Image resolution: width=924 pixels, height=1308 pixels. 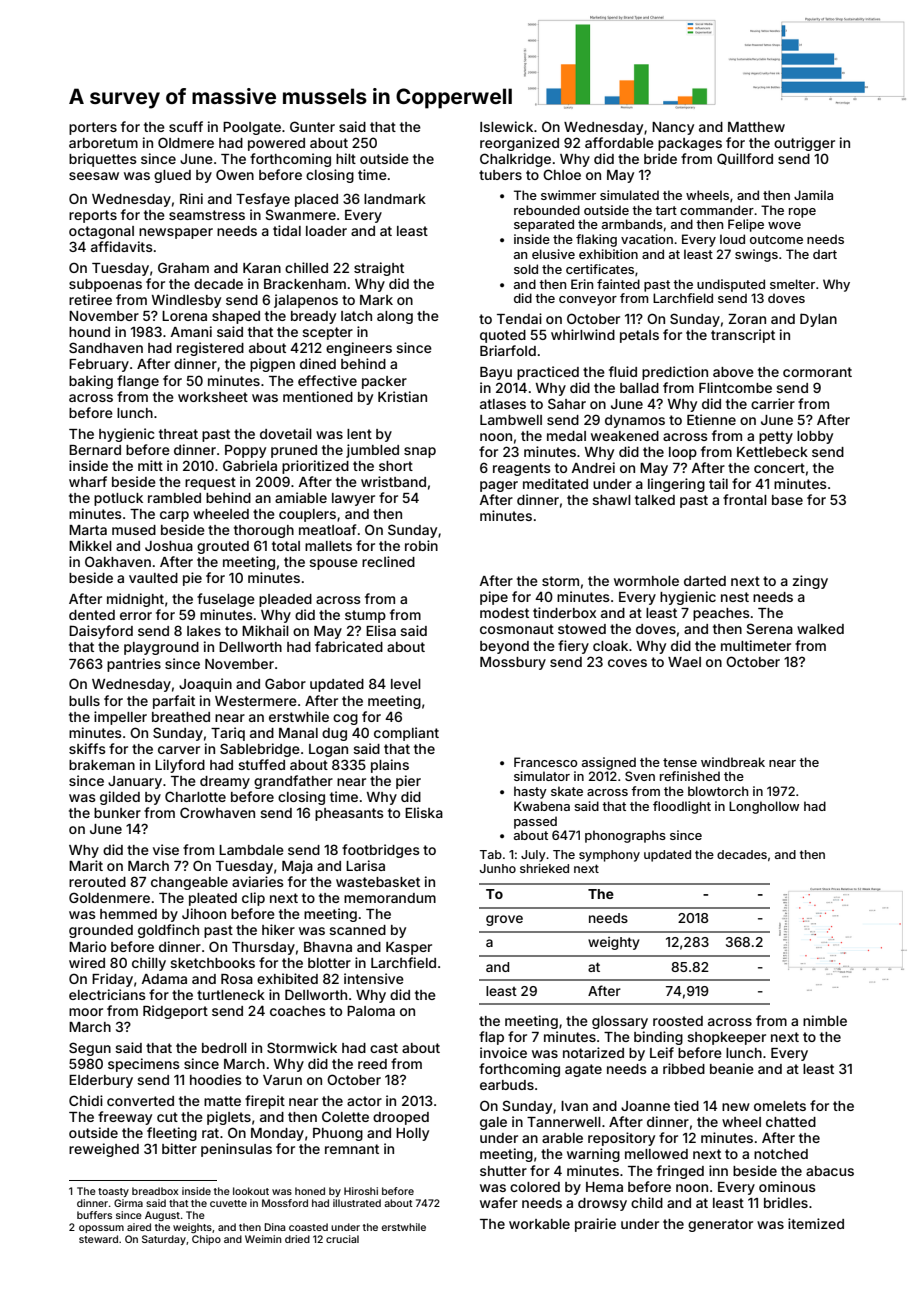 What do you see at coordinates (810, 582) in the screenshot?
I see `zingy` at bounding box center [810, 582].
